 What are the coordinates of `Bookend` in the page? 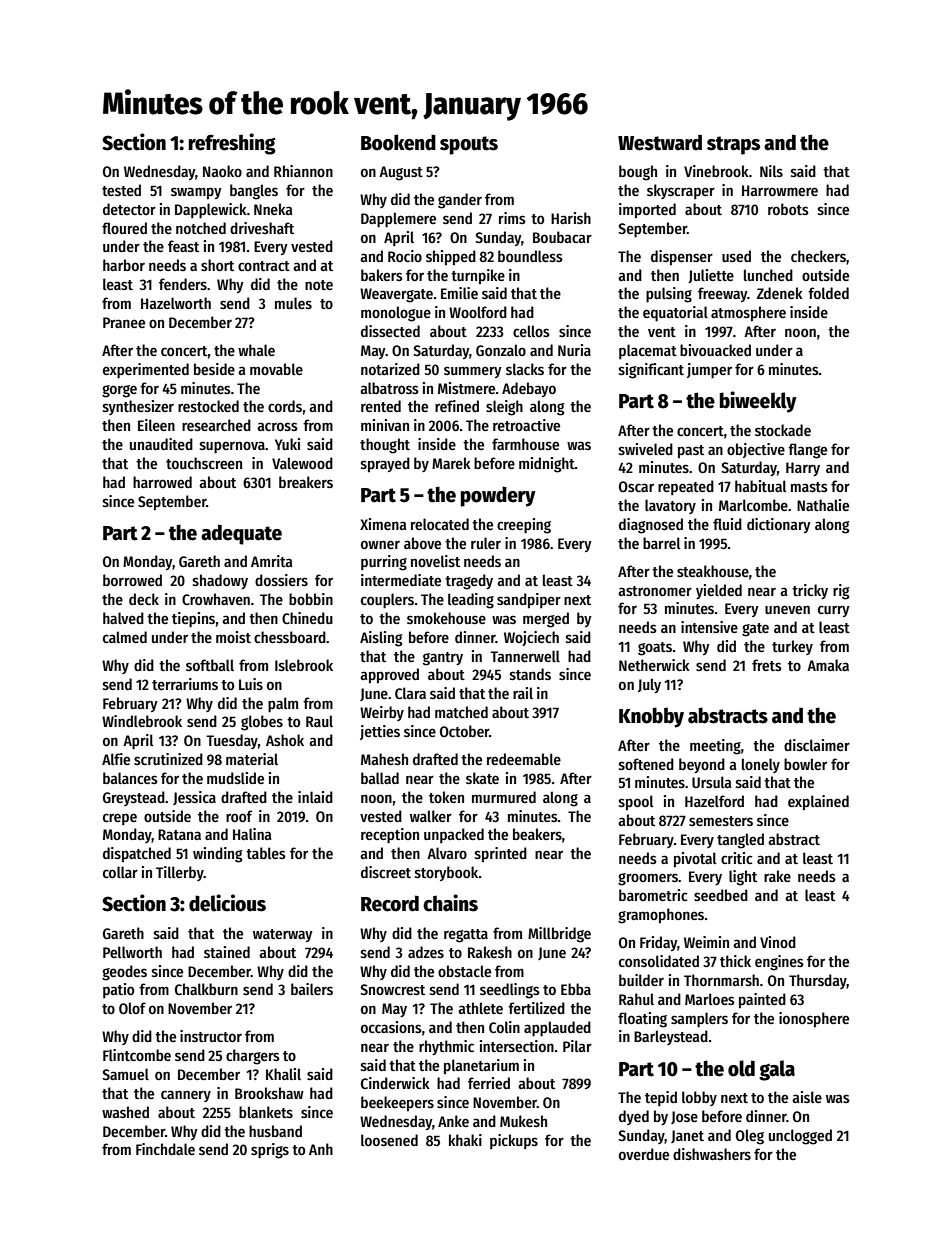 It's located at (398, 142).
